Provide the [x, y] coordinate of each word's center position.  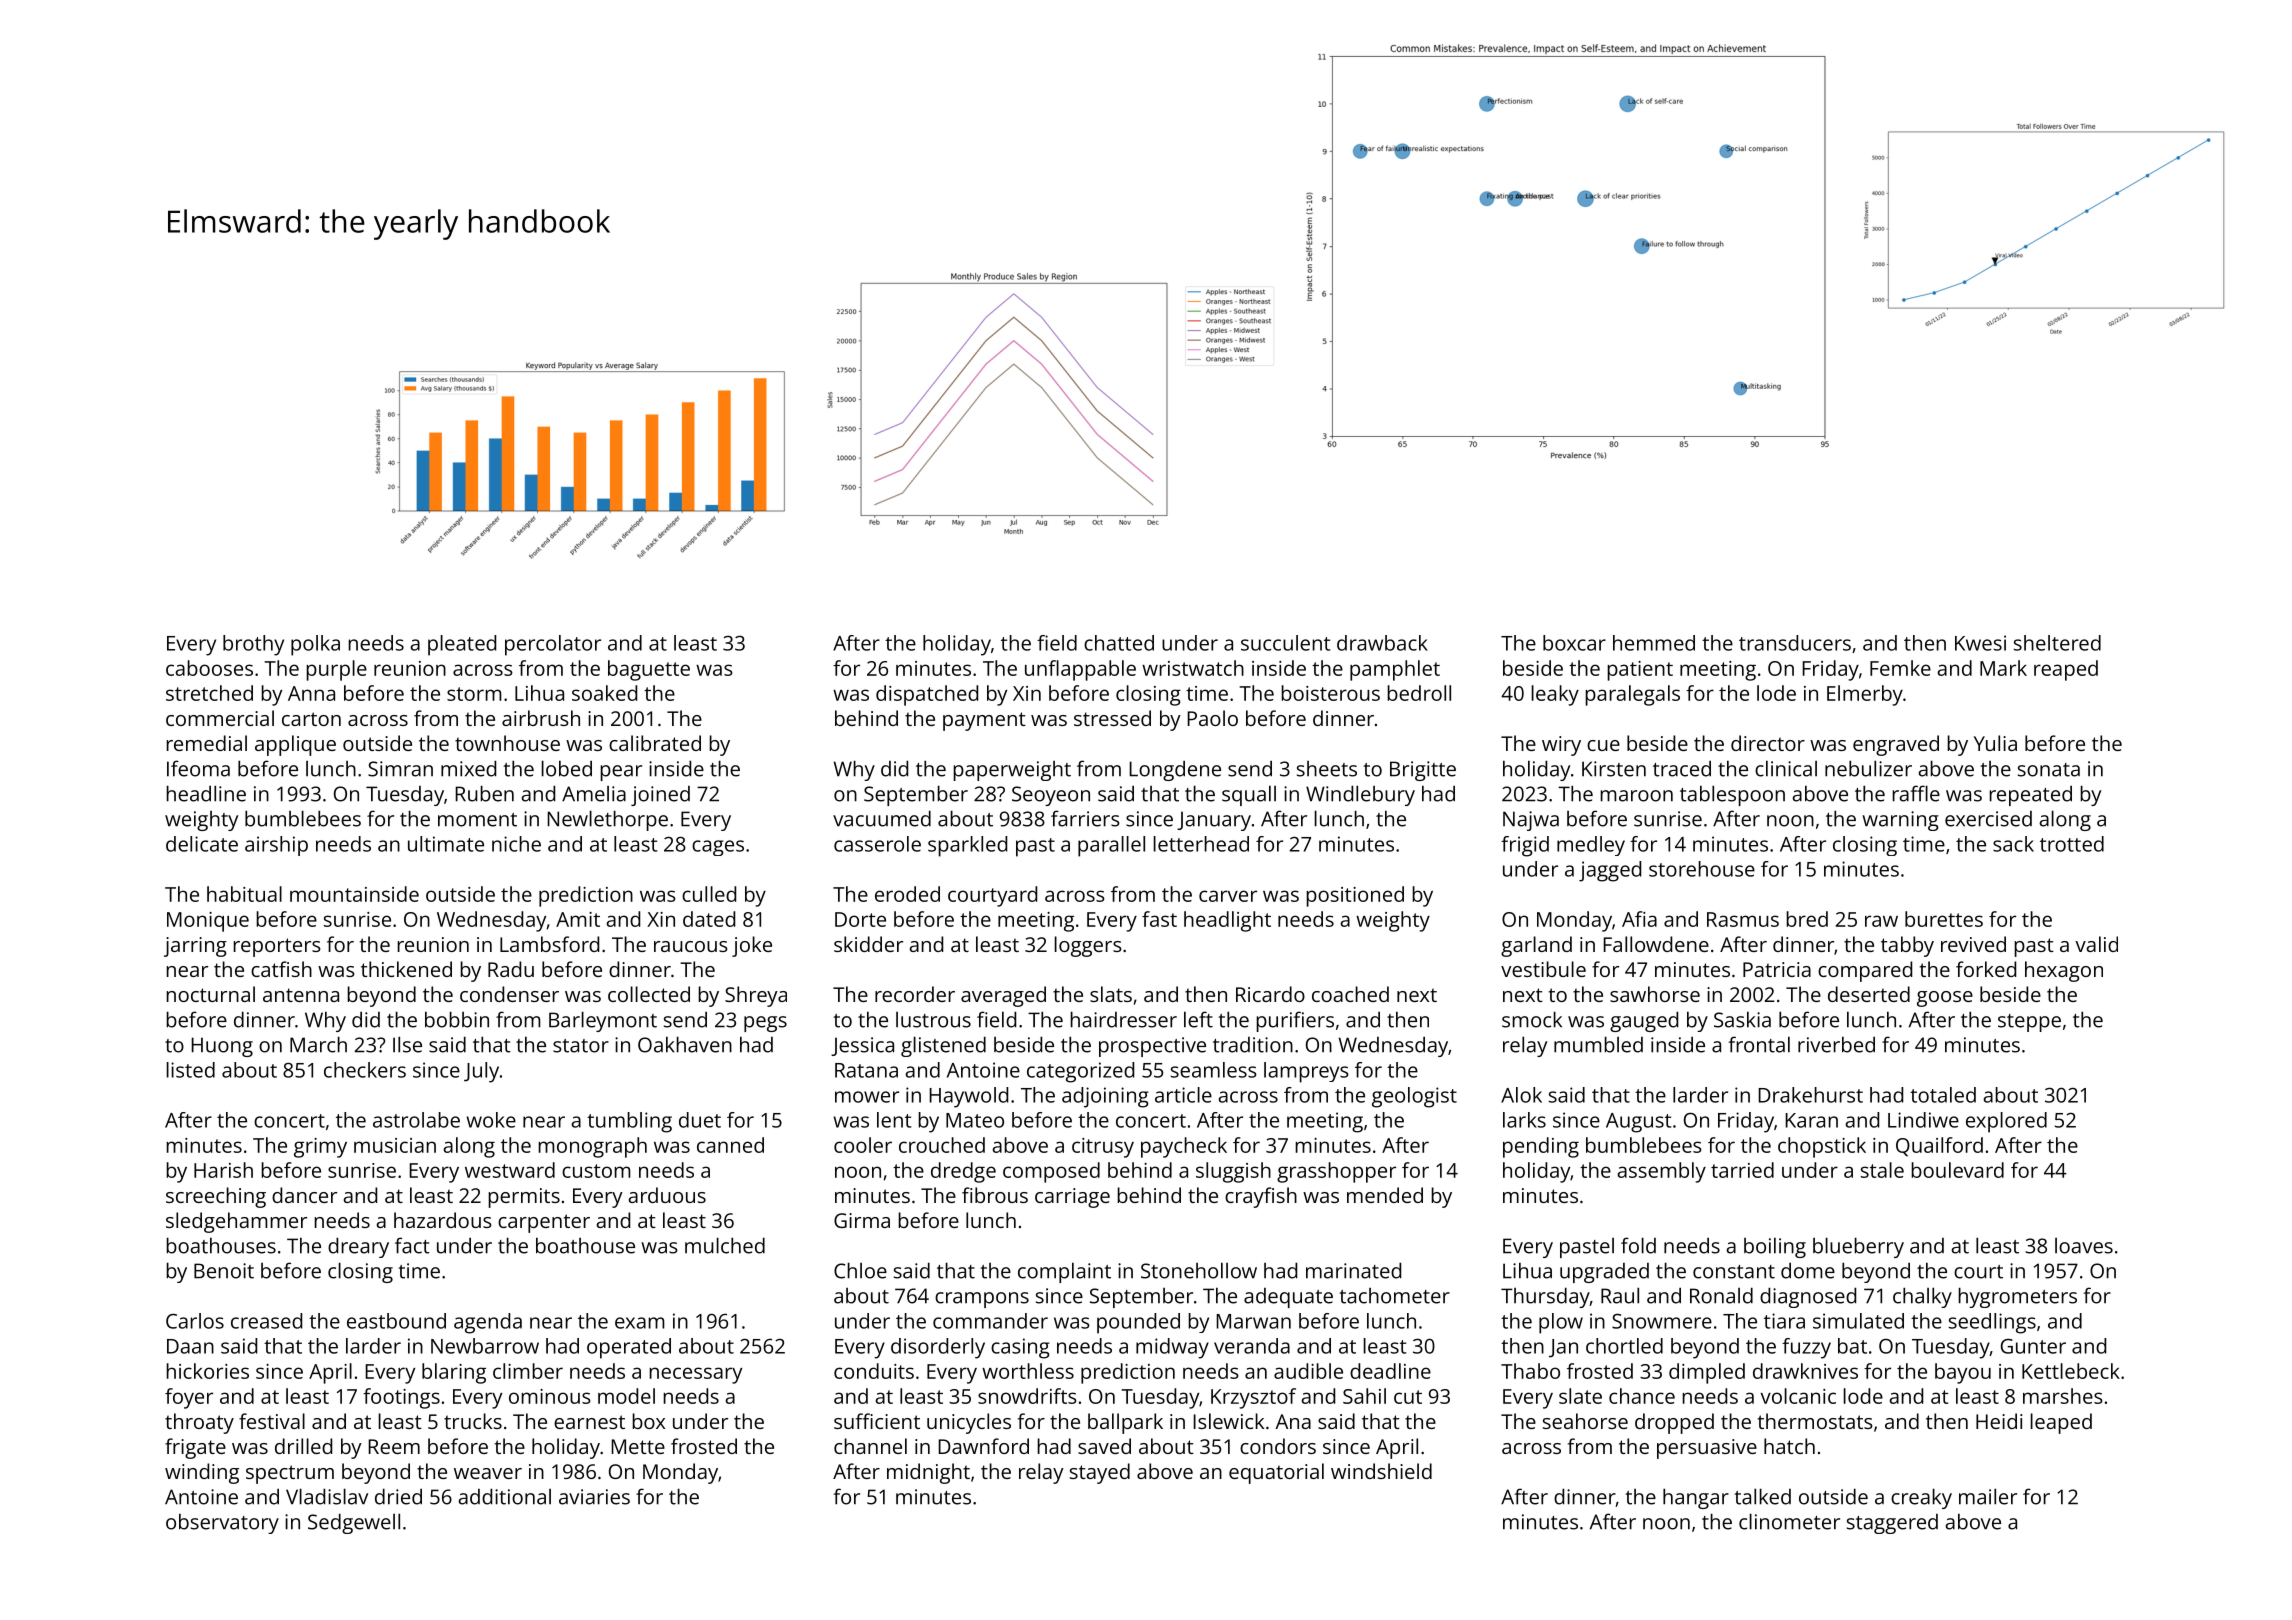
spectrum [290, 1474]
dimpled [1707, 1373]
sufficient [877, 1421]
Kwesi [1980, 643]
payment [984, 721]
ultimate [446, 844]
